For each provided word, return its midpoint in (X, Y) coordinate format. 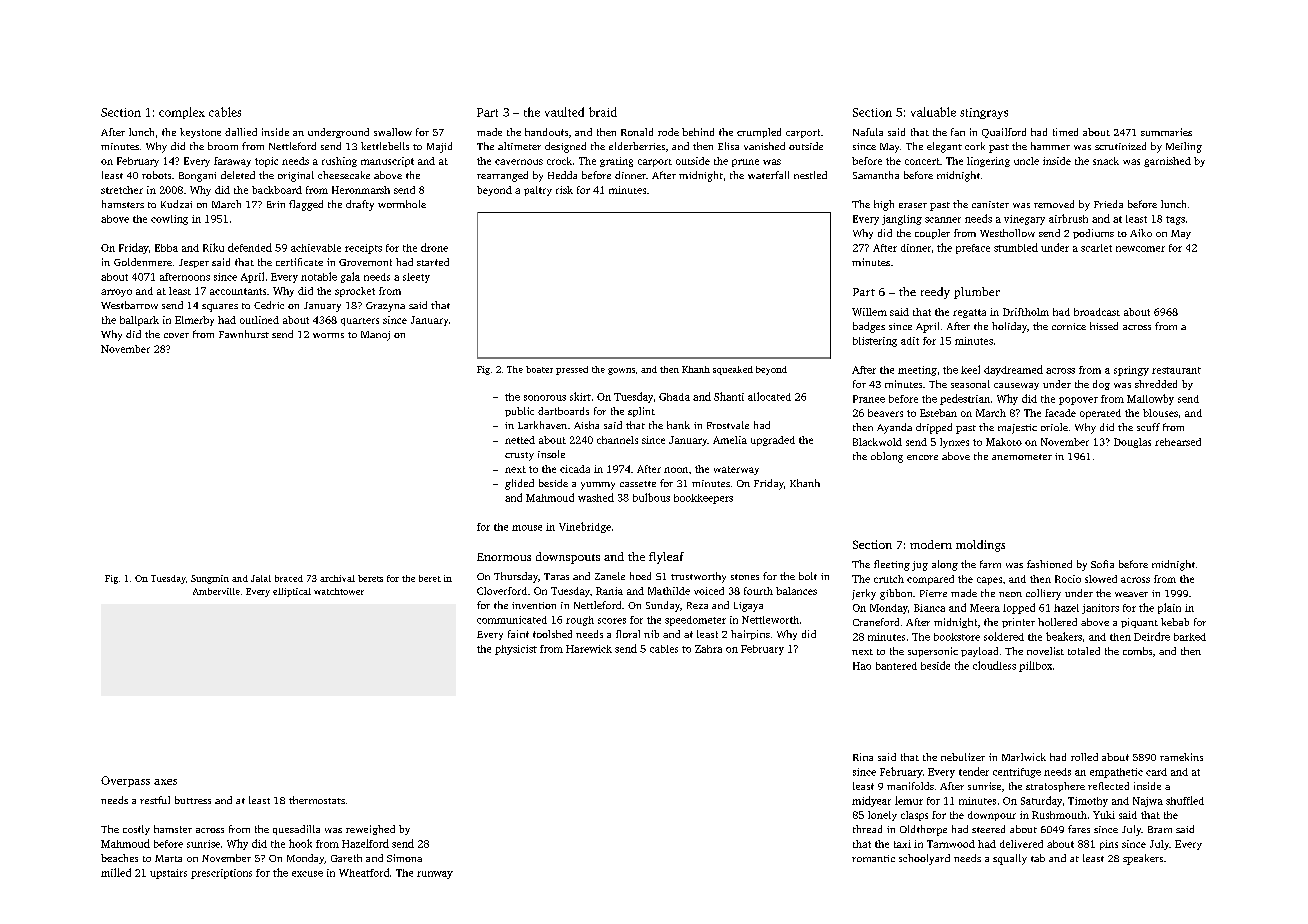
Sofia (1102, 564)
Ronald (637, 132)
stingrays (984, 113)
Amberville (216, 591)
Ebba (166, 248)
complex (182, 113)
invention (534, 605)
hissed (1104, 326)
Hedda (562, 175)
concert (922, 161)
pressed (572, 370)
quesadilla (296, 830)
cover (176, 335)
